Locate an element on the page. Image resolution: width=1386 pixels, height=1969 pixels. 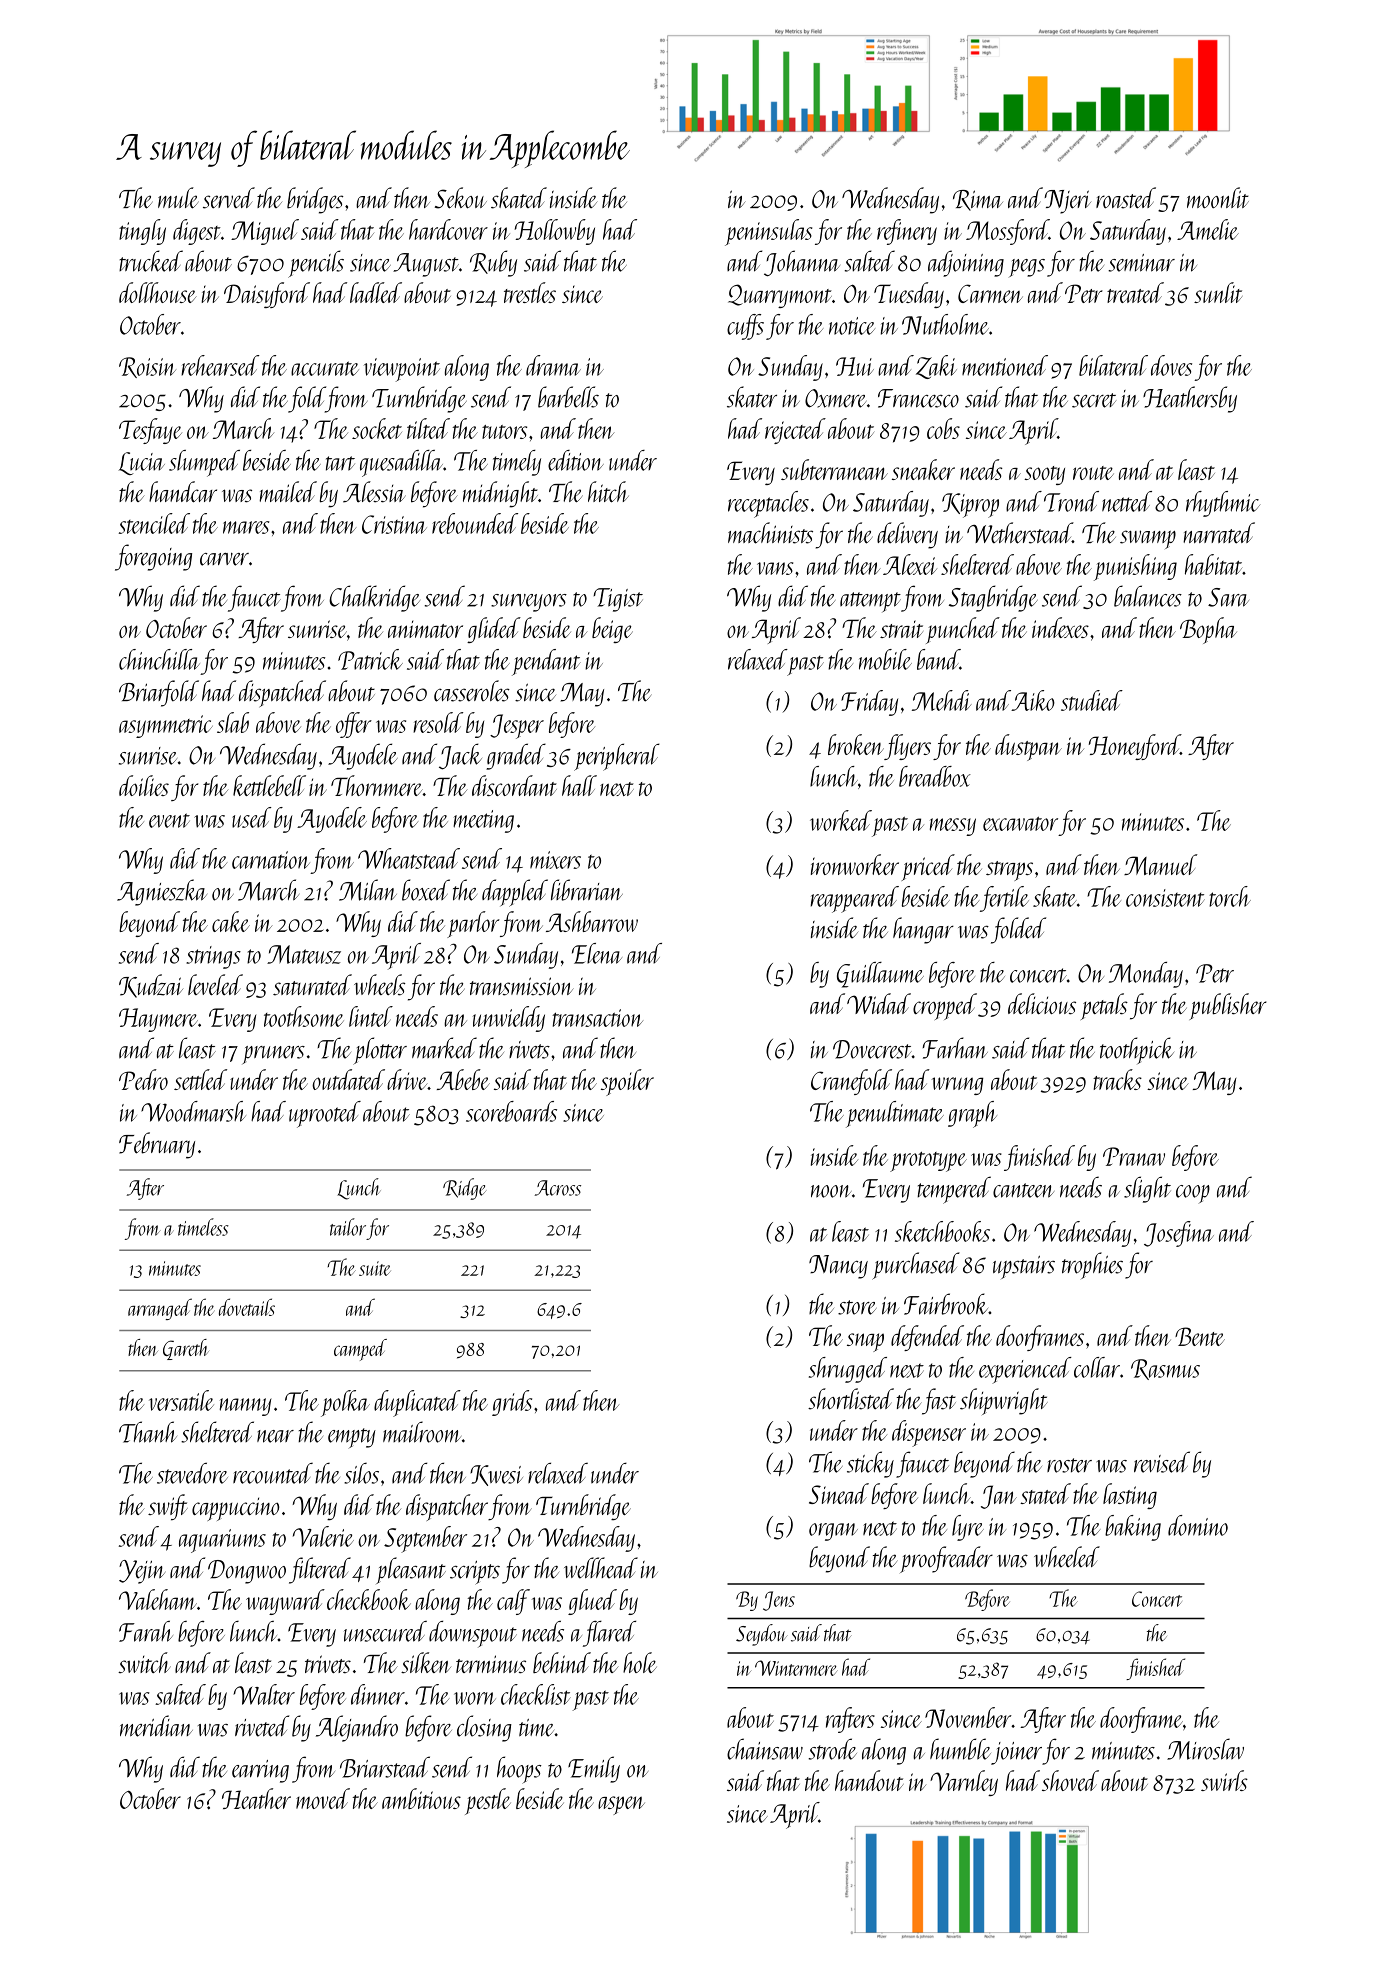
tracks is located at coordinates (1117, 1079).
